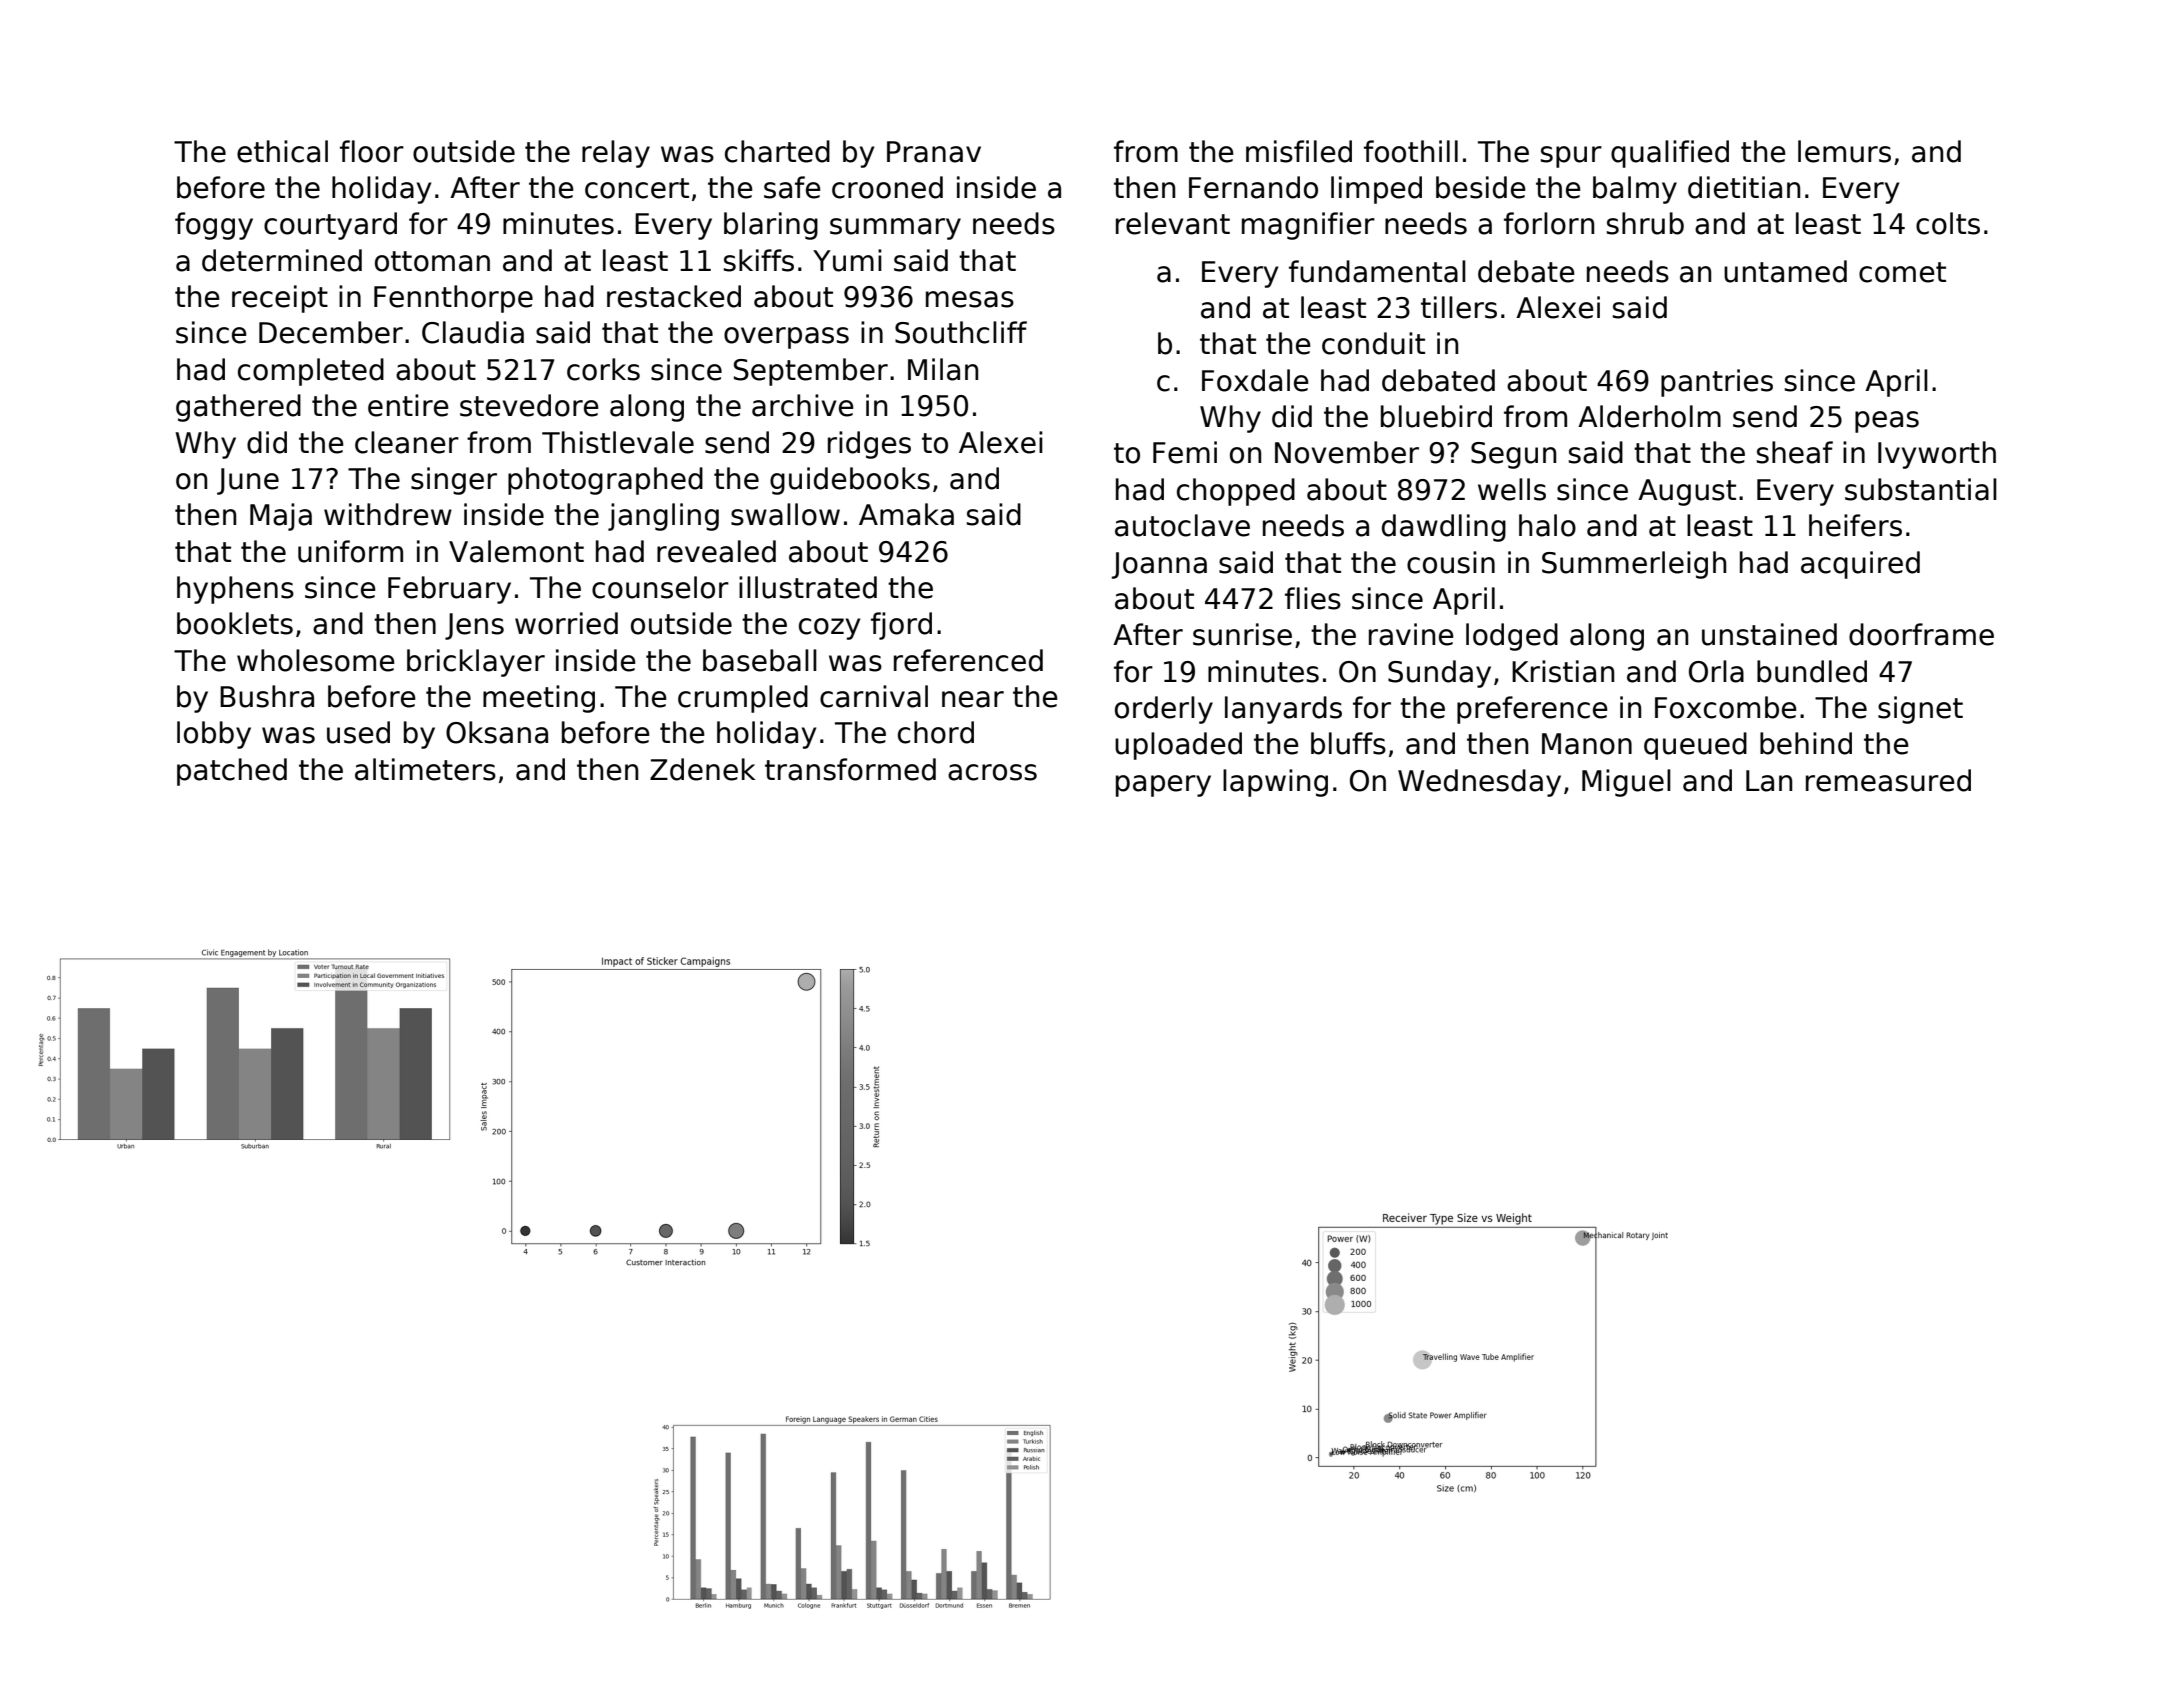 This screenshot has height=1683, width=2178. What do you see at coordinates (934, 152) in the screenshot?
I see `Pranav` at bounding box center [934, 152].
